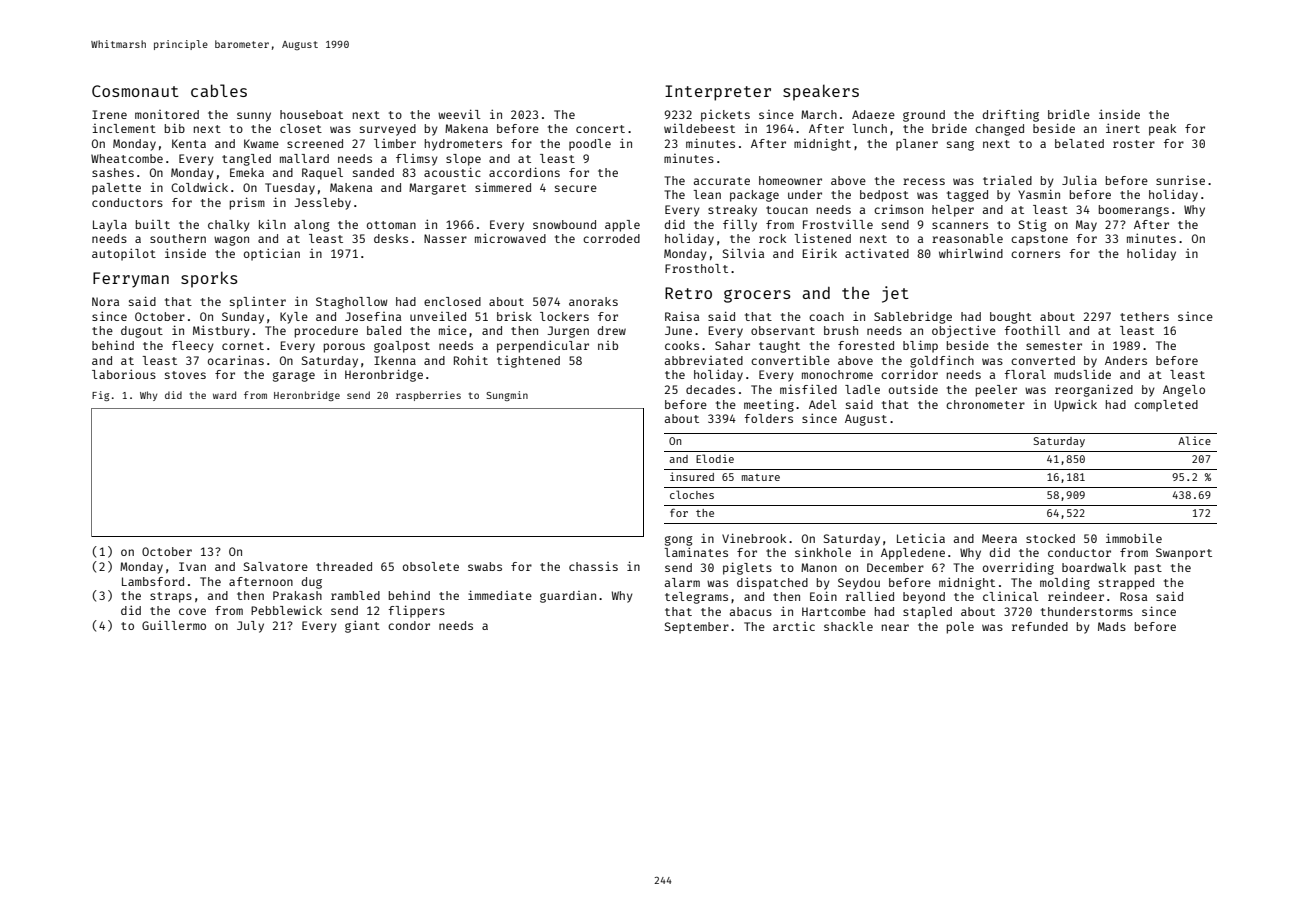 This image has width=1308, height=924. Describe the element at coordinates (1069, 114) in the image. I see `bridle` at that location.
